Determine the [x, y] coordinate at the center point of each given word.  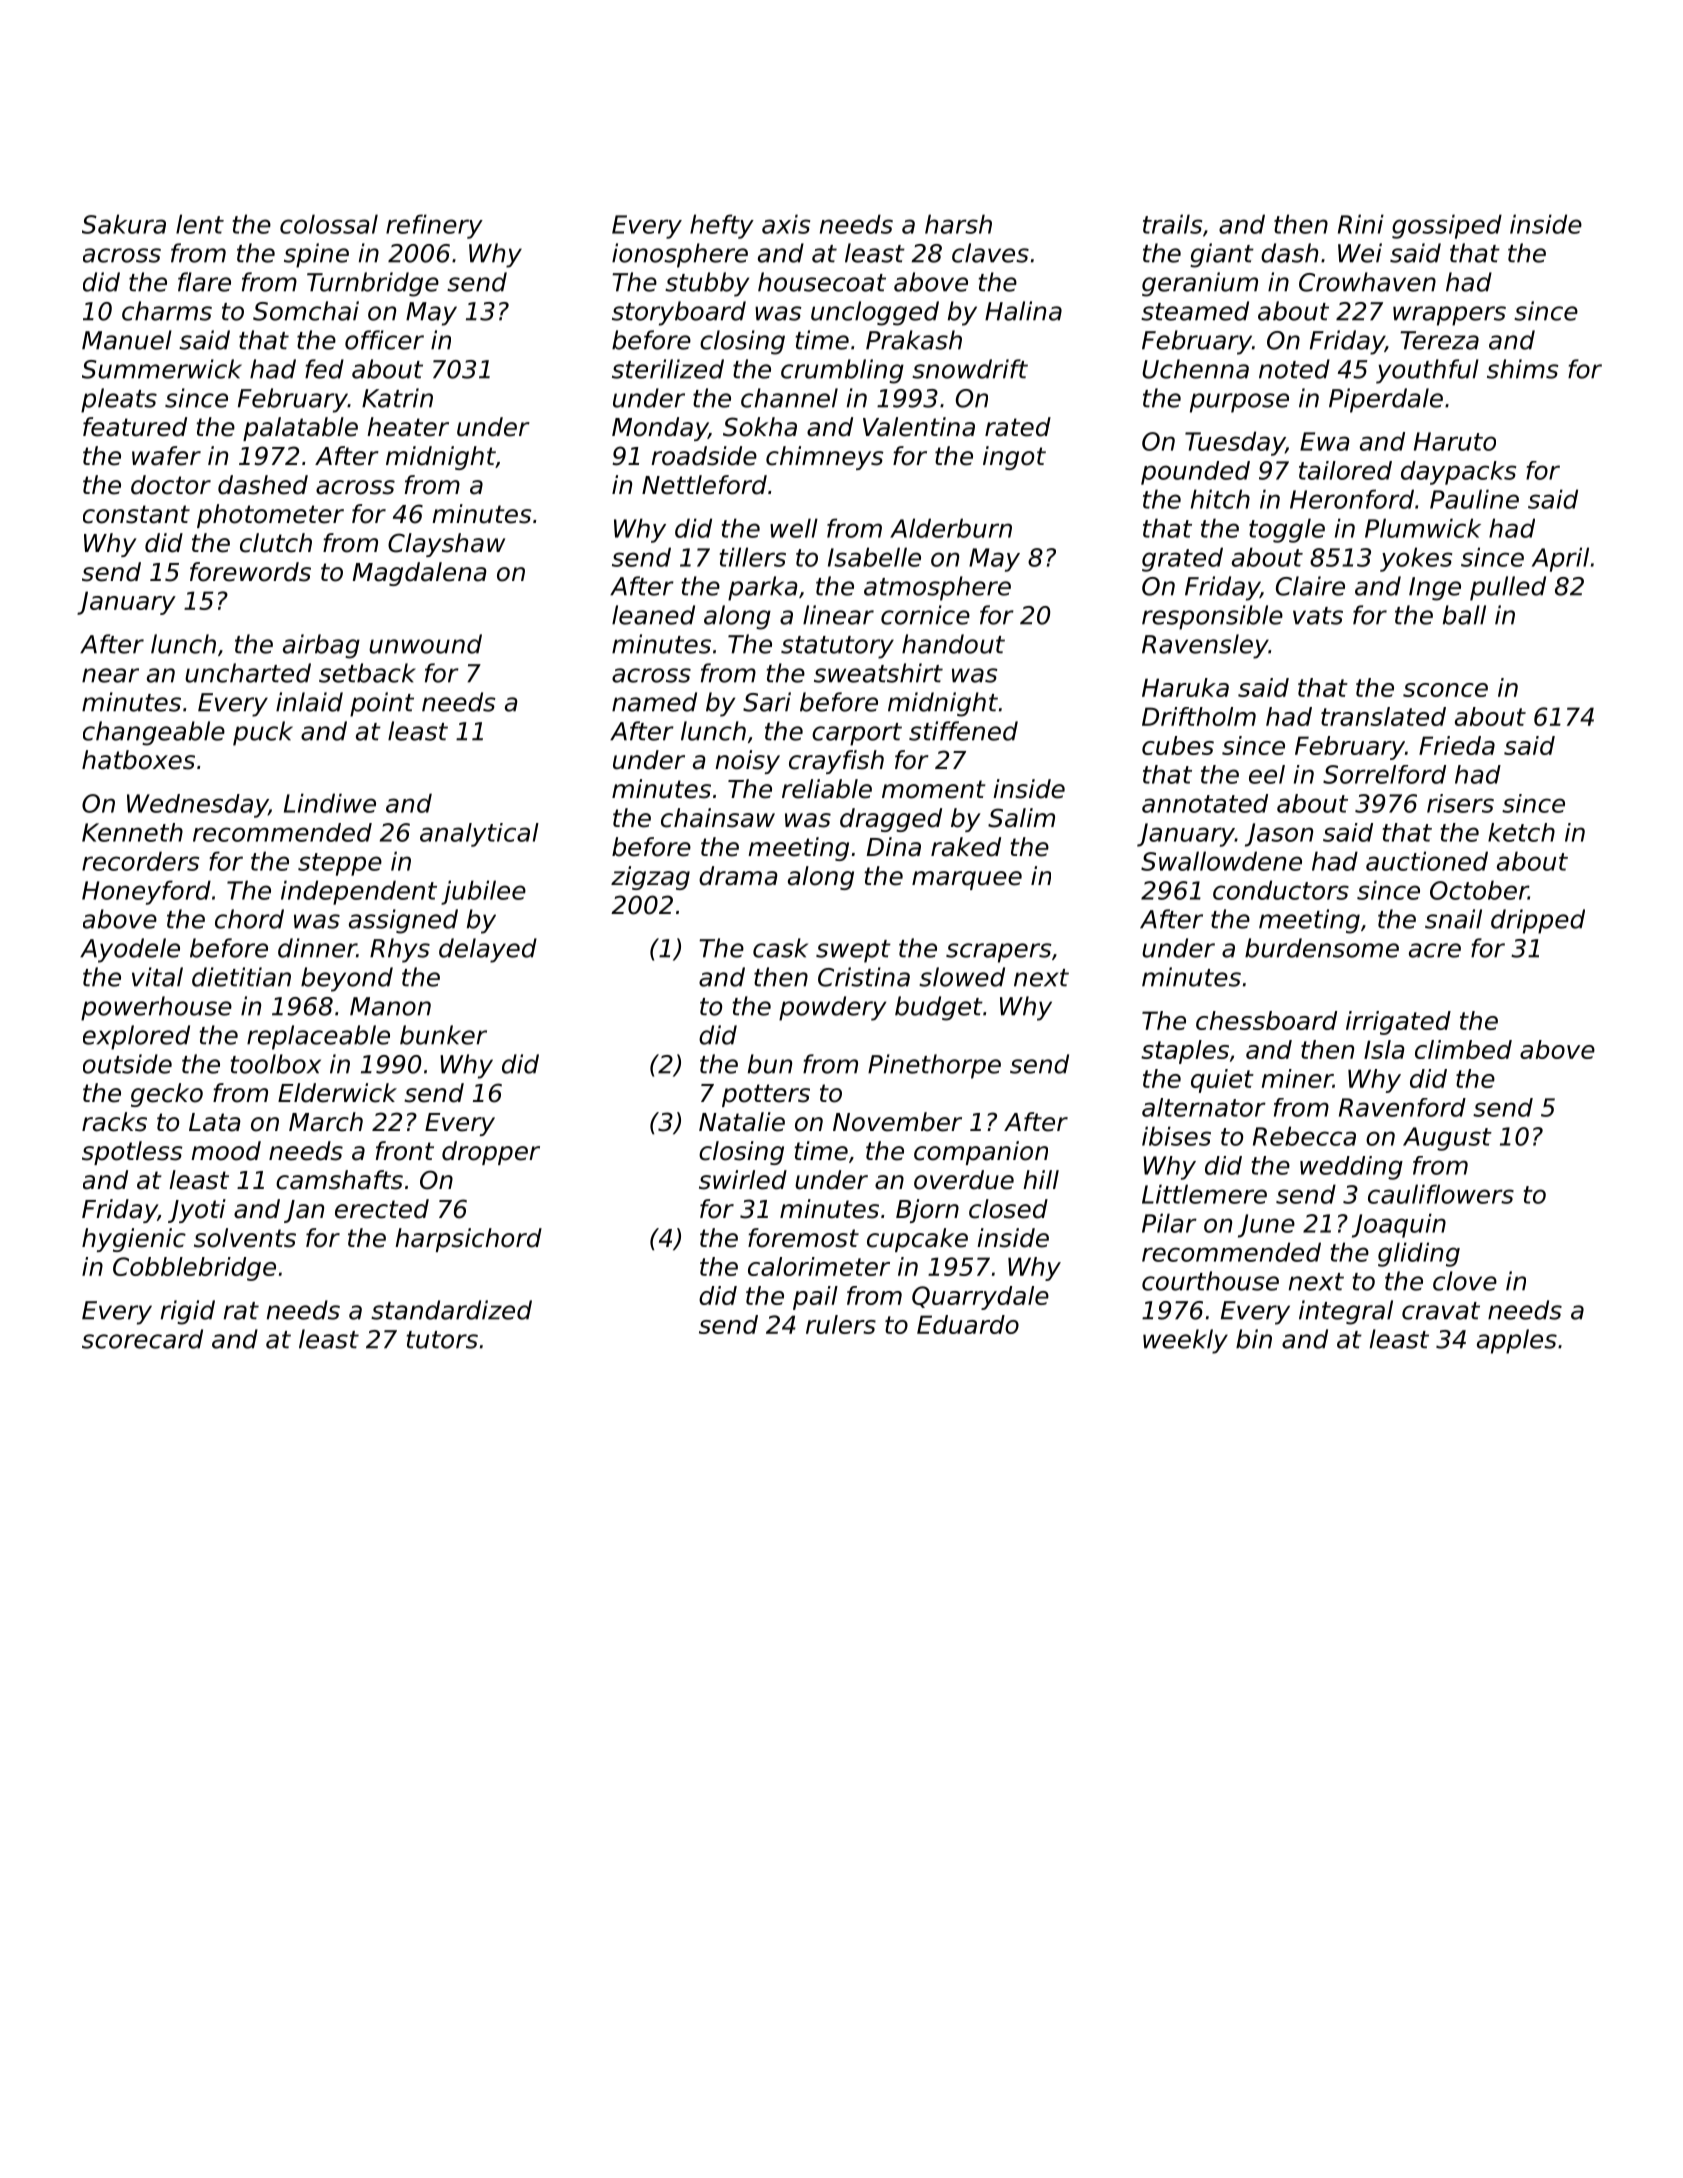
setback [367, 673]
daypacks [1458, 473]
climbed [1463, 1049]
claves [990, 253]
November [897, 1122]
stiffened [963, 731]
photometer [270, 516]
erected [382, 1209]
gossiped [1447, 226]
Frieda [1457, 745]
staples [1185, 1052]
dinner [317, 948]
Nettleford [704, 485]
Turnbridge [373, 284]
